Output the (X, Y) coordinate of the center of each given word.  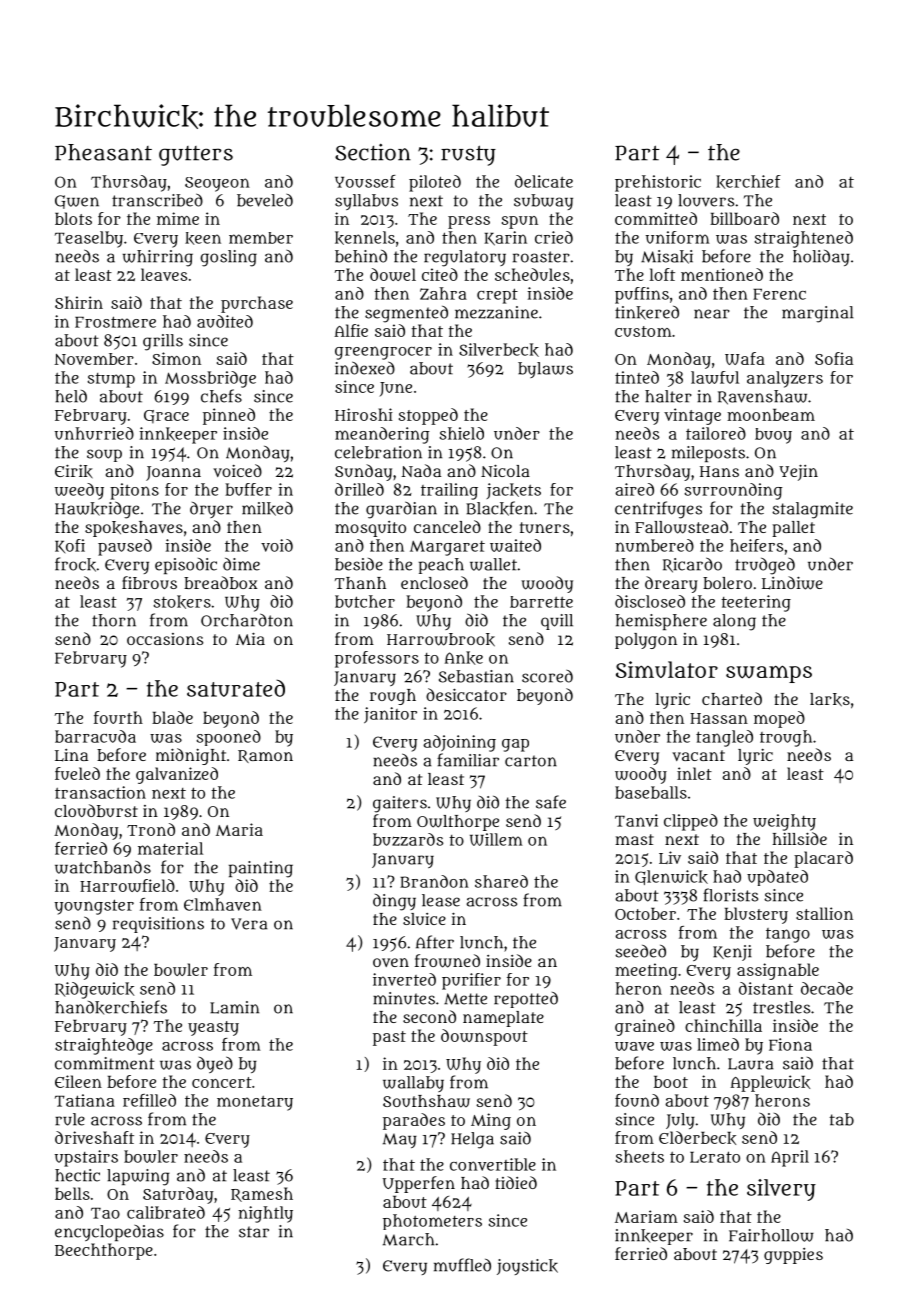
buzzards (408, 839)
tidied (516, 1182)
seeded (640, 951)
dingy (394, 902)
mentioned (722, 274)
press (469, 222)
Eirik (74, 471)
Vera (249, 924)
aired (634, 489)
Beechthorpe (104, 1251)
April (790, 1158)
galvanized (177, 775)
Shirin (79, 302)
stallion (824, 913)
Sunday (363, 472)
